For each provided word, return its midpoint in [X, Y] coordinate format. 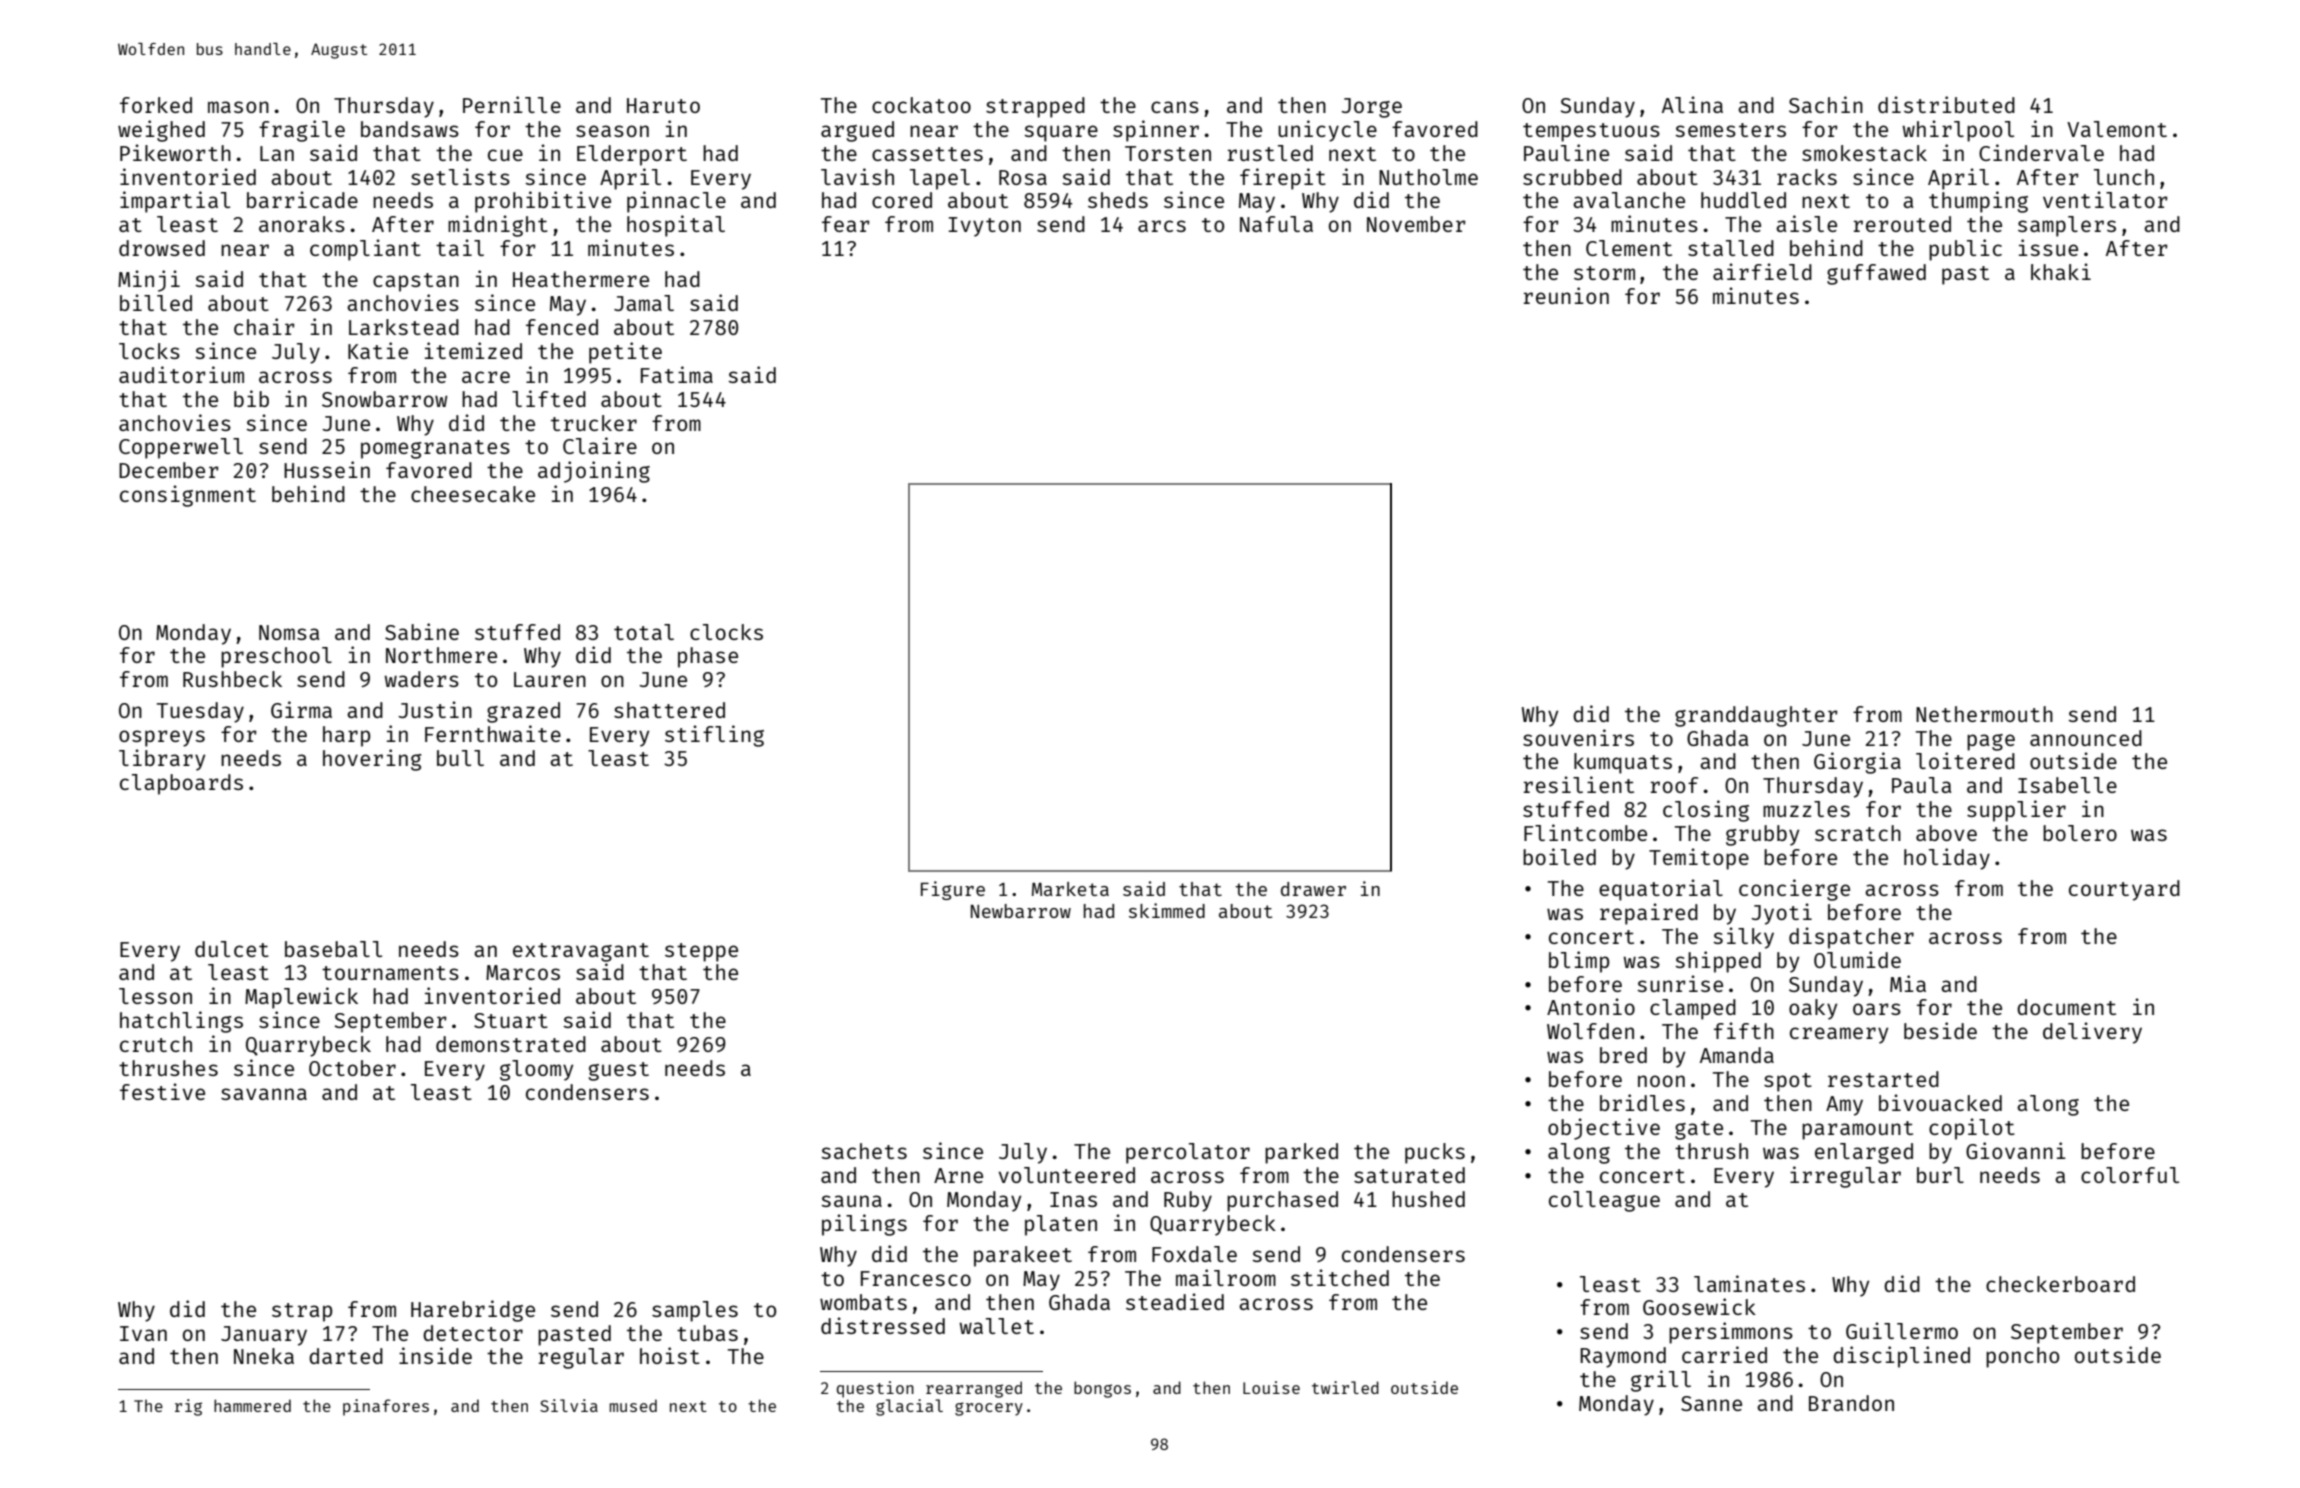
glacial [909, 1407]
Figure [953, 890]
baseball [333, 949]
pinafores [386, 1407]
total [644, 632]
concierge [1794, 890]
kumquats [1623, 763]
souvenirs [1578, 737]
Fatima [677, 374]
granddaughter [1756, 716]
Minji [149, 281]
